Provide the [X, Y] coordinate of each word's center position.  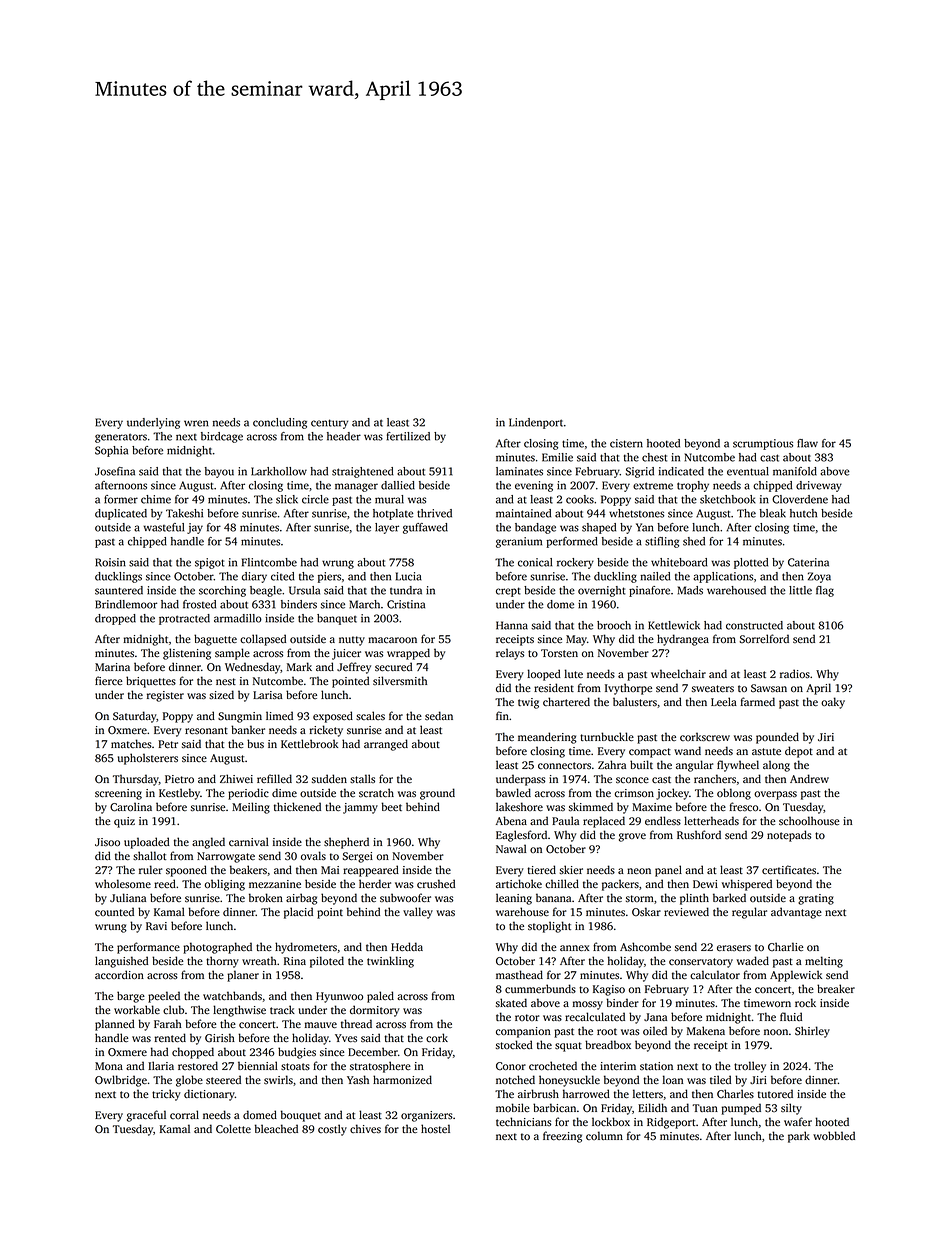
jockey [672, 794]
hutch [803, 513]
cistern [626, 443]
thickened [297, 806]
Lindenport [536, 423]
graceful [146, 1116]
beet [391, 807]
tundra [406, 590]
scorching [222, 591]
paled [380, 997]
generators [121, 438]
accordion [119, 975]
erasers [734, 948]
